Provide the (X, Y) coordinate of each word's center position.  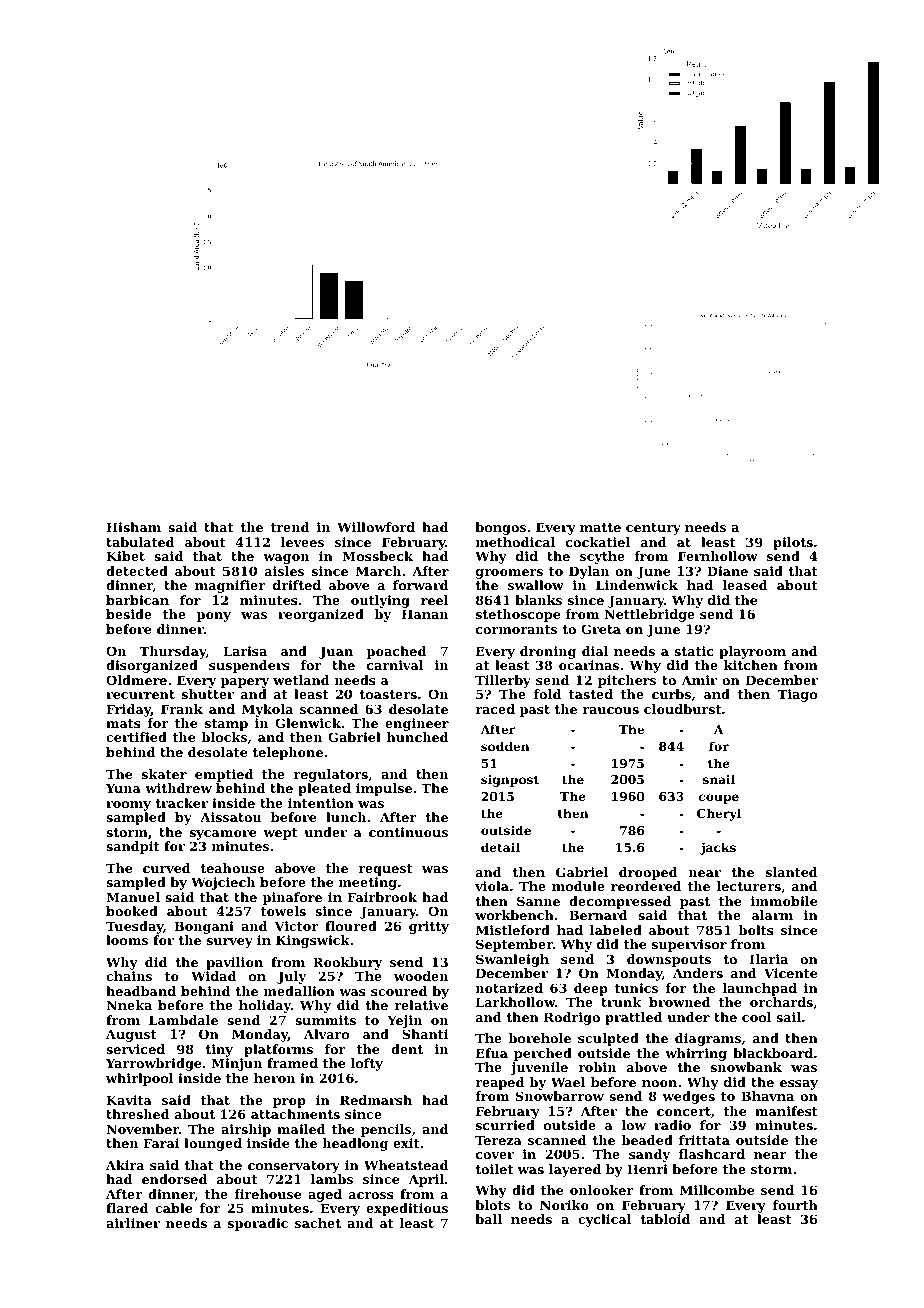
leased (745, 585)
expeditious (407, 1209)
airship (246, 1130)
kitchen (751, 665)
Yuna (123, 788)
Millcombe (717, 1190)
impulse (384, 789)
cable (173, 1208)
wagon (286, 559)
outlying (380, 601)
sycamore (223, 835)
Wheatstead (406, 1165)
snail (719, 779)
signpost (510, 780)
